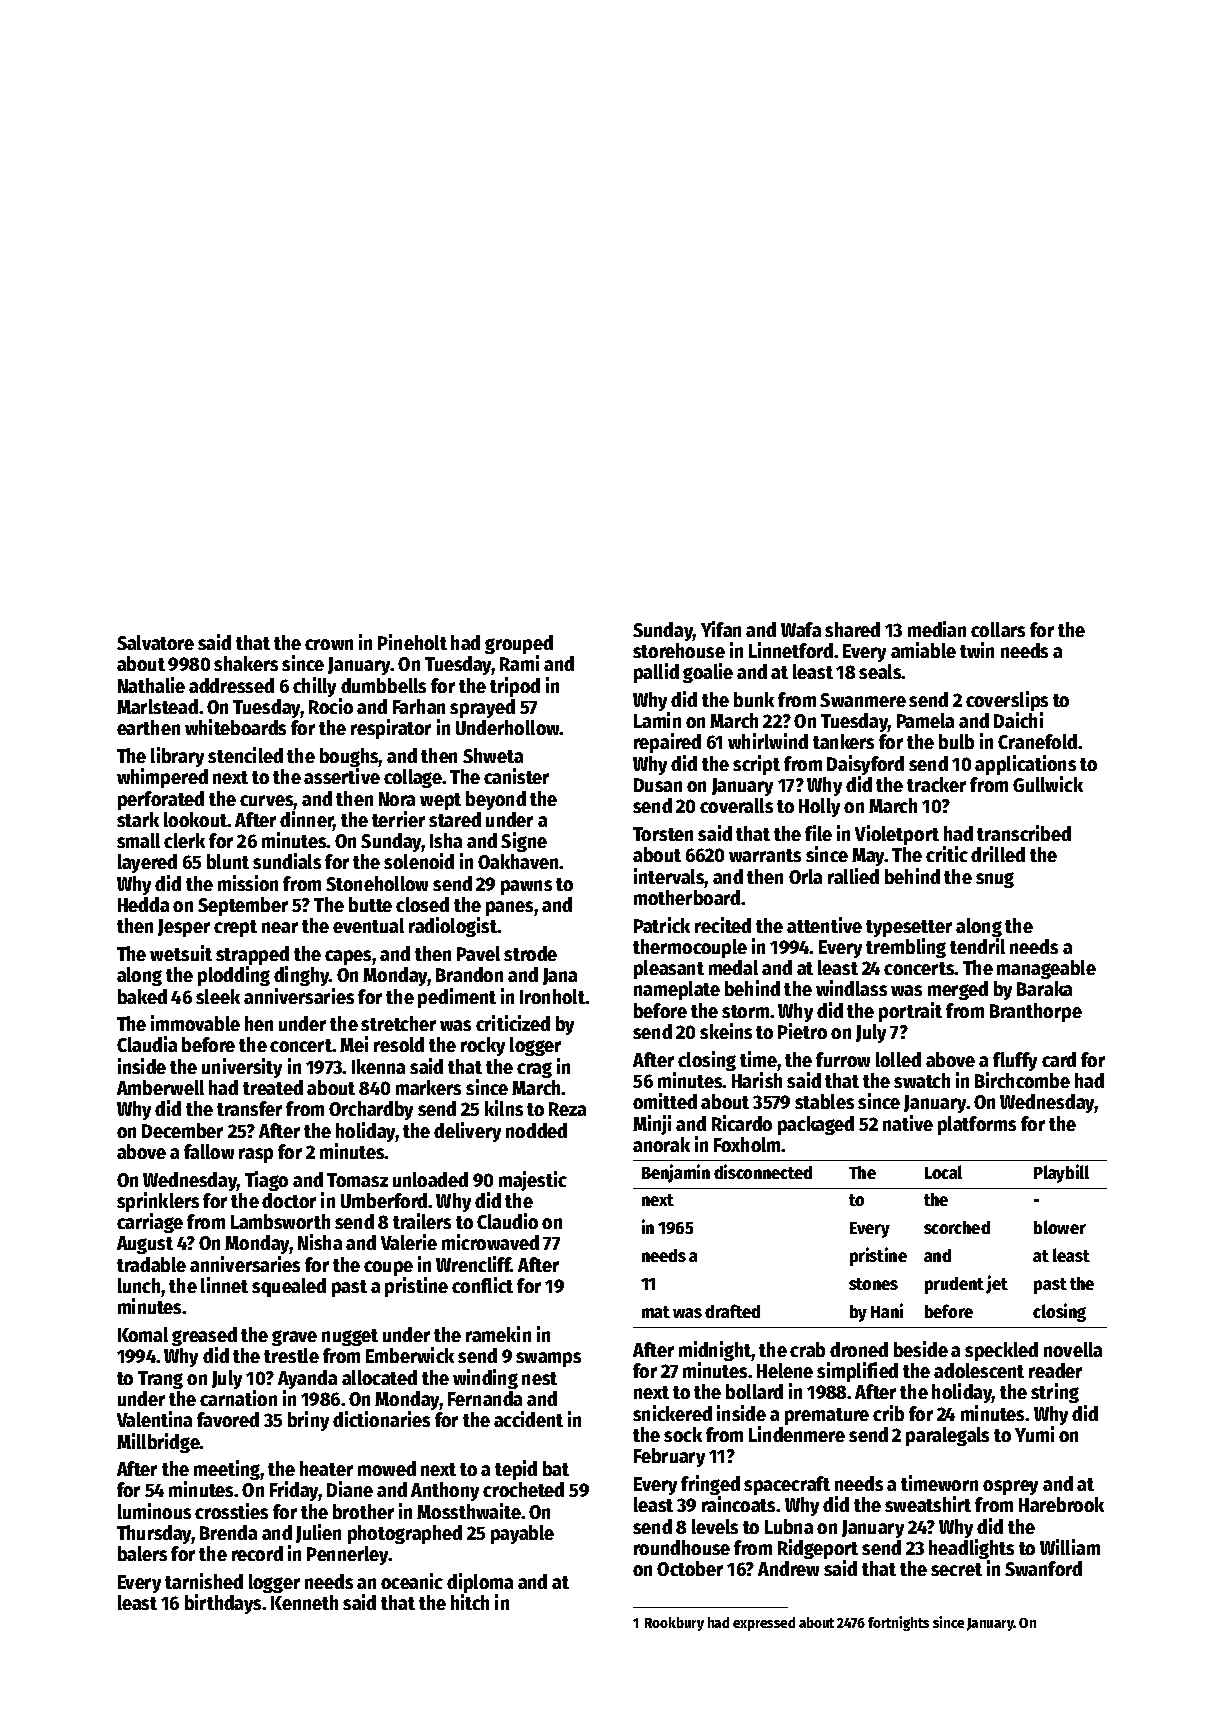 This screenshot has height=1731, width=1224. What do you see at coordinates (142, 1553) in the screenshot?
I see `balers` at bounding box center [142, 1553].
